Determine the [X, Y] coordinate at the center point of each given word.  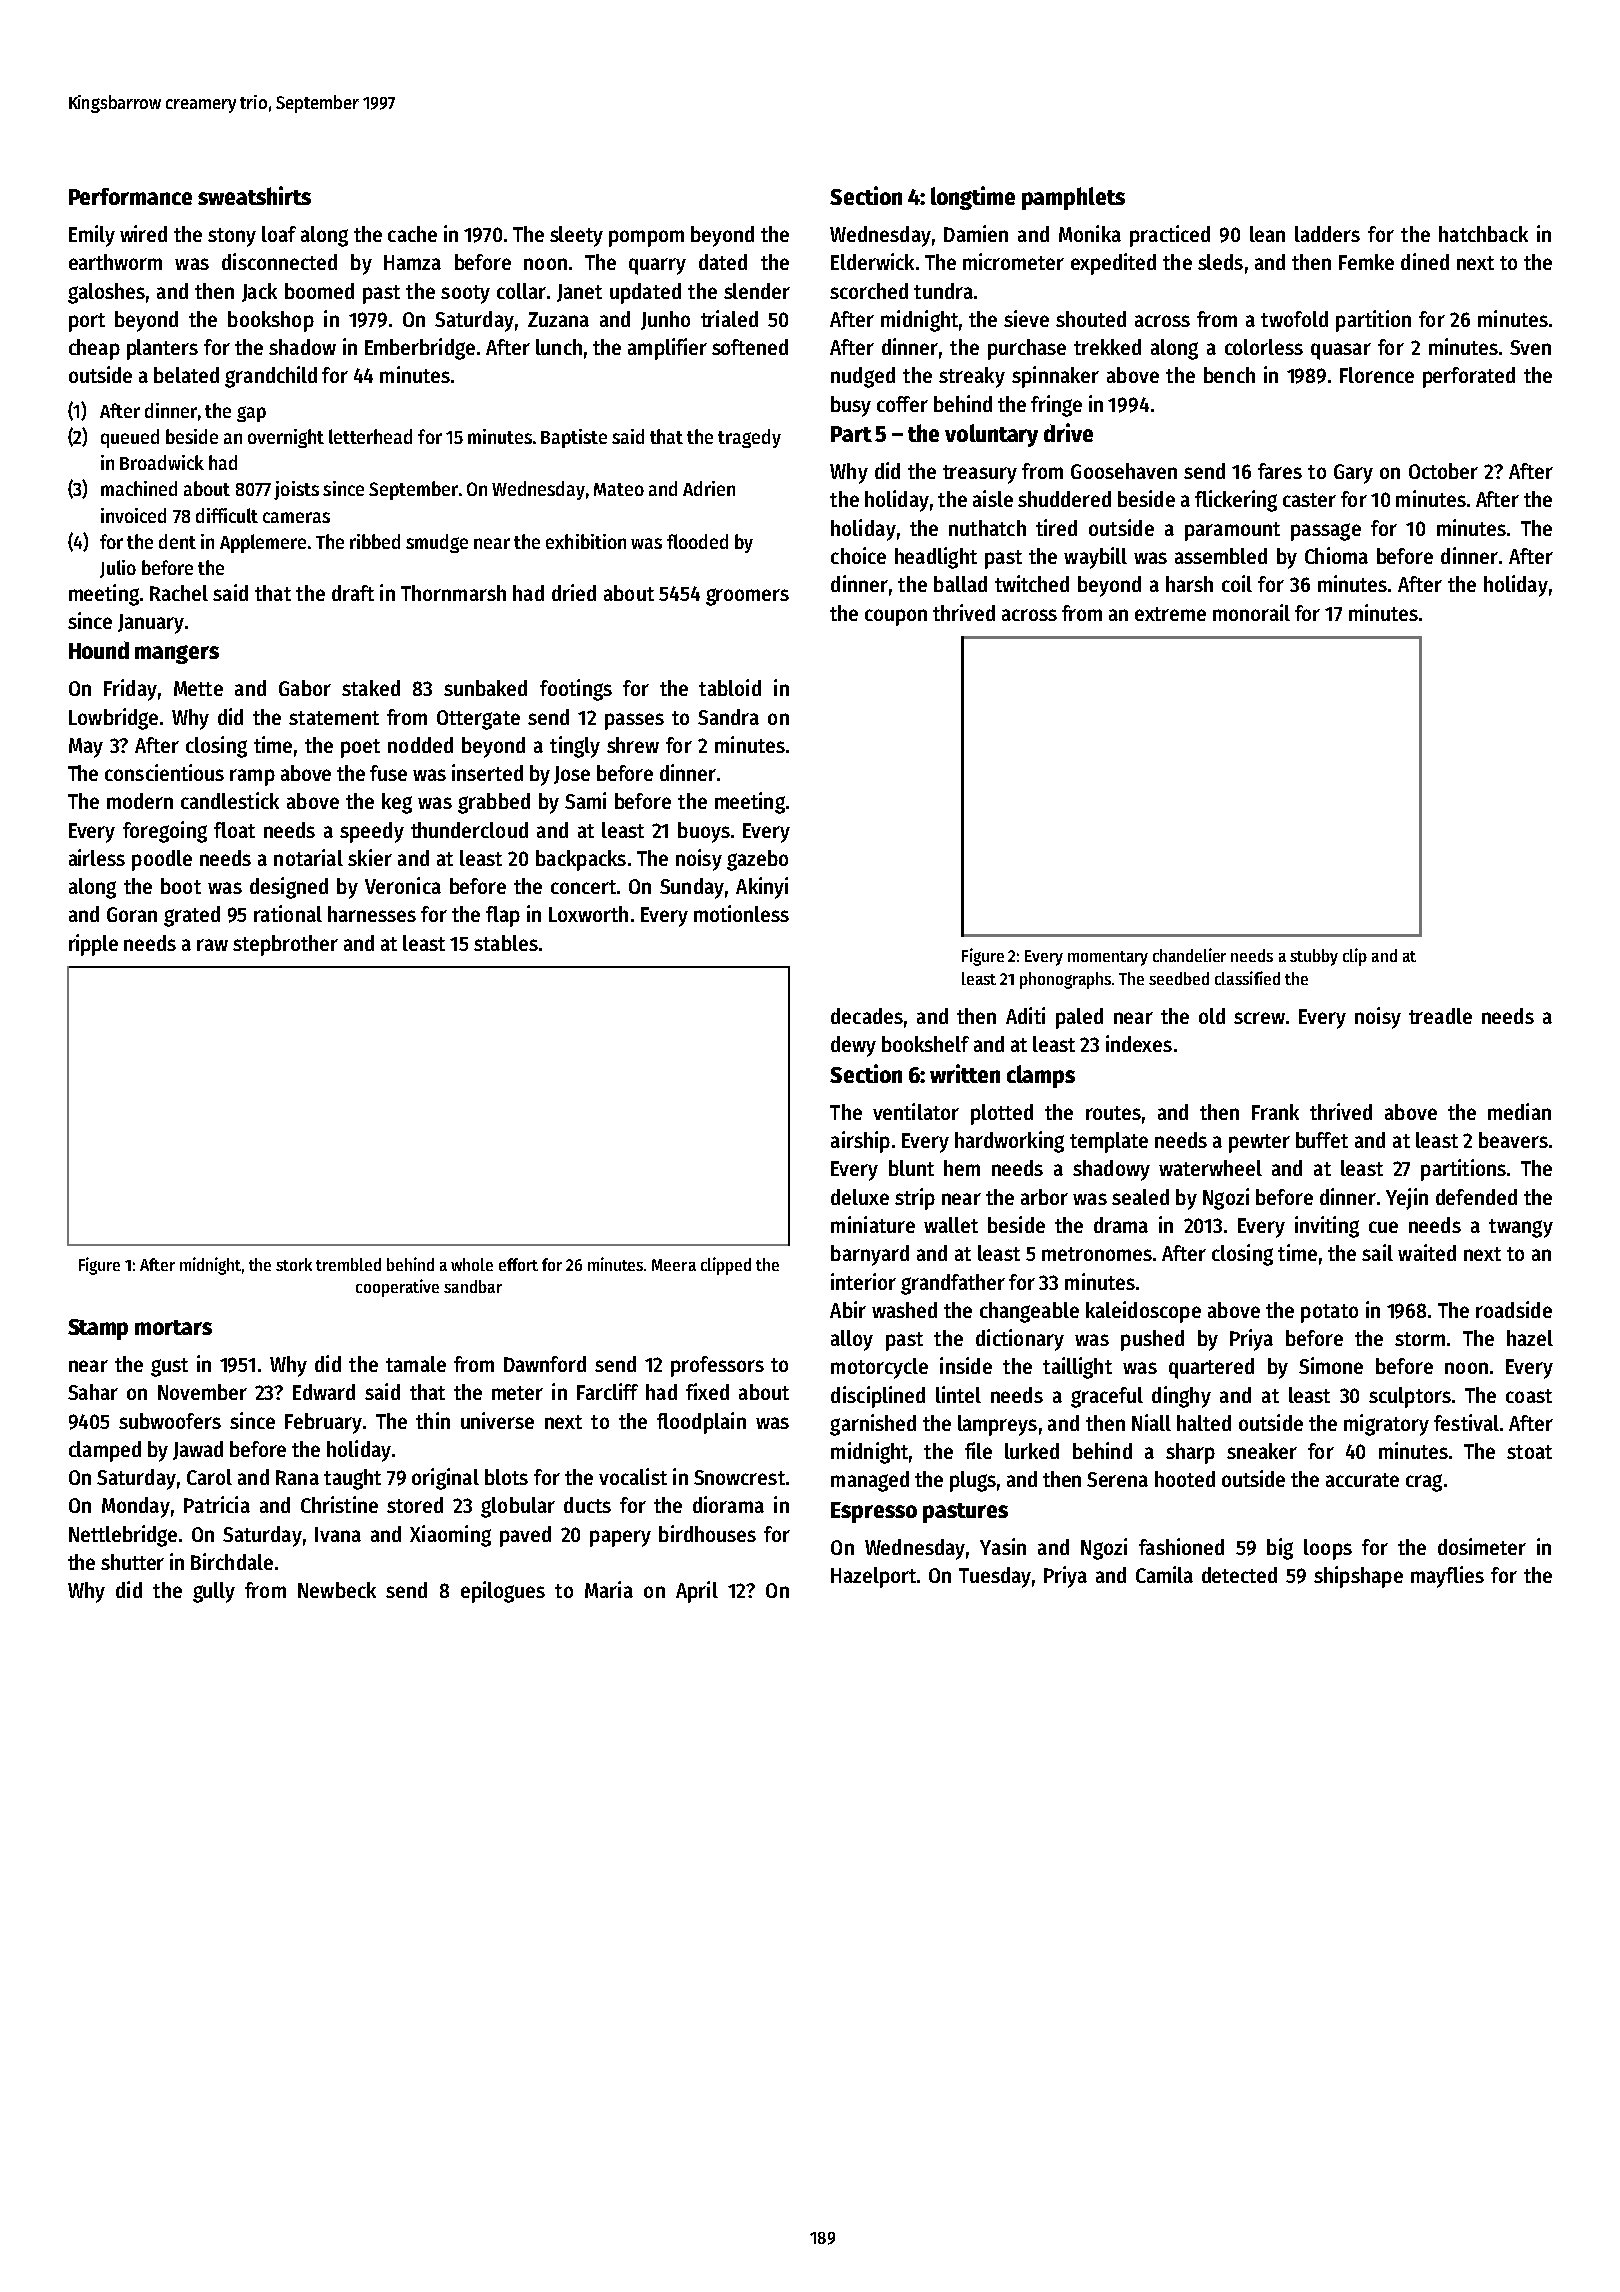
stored [415, 1505]
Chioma [1336, 555]
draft [353, 593]
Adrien [709, 488]
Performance [130, 196]
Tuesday [995, 1577]
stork [294, 1264]
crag [1424, 1483]
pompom [646, 238]
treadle [1440, 1016]
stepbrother [285, 945]
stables [506, 943]
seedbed [1179, 978]
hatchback [1483, 234]
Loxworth [588, 914]
